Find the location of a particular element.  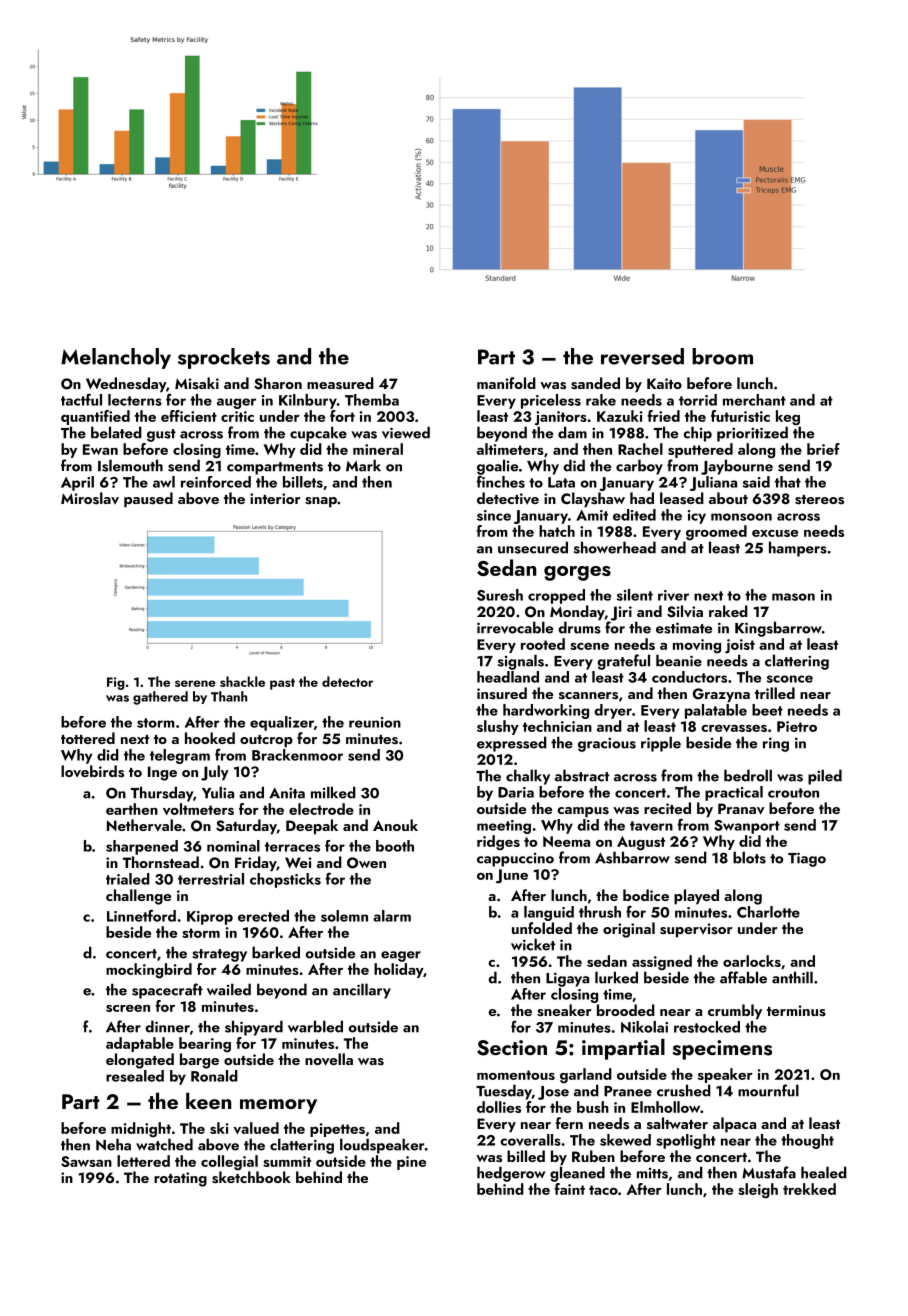

Tiago is located at coordinates (807, 859).
